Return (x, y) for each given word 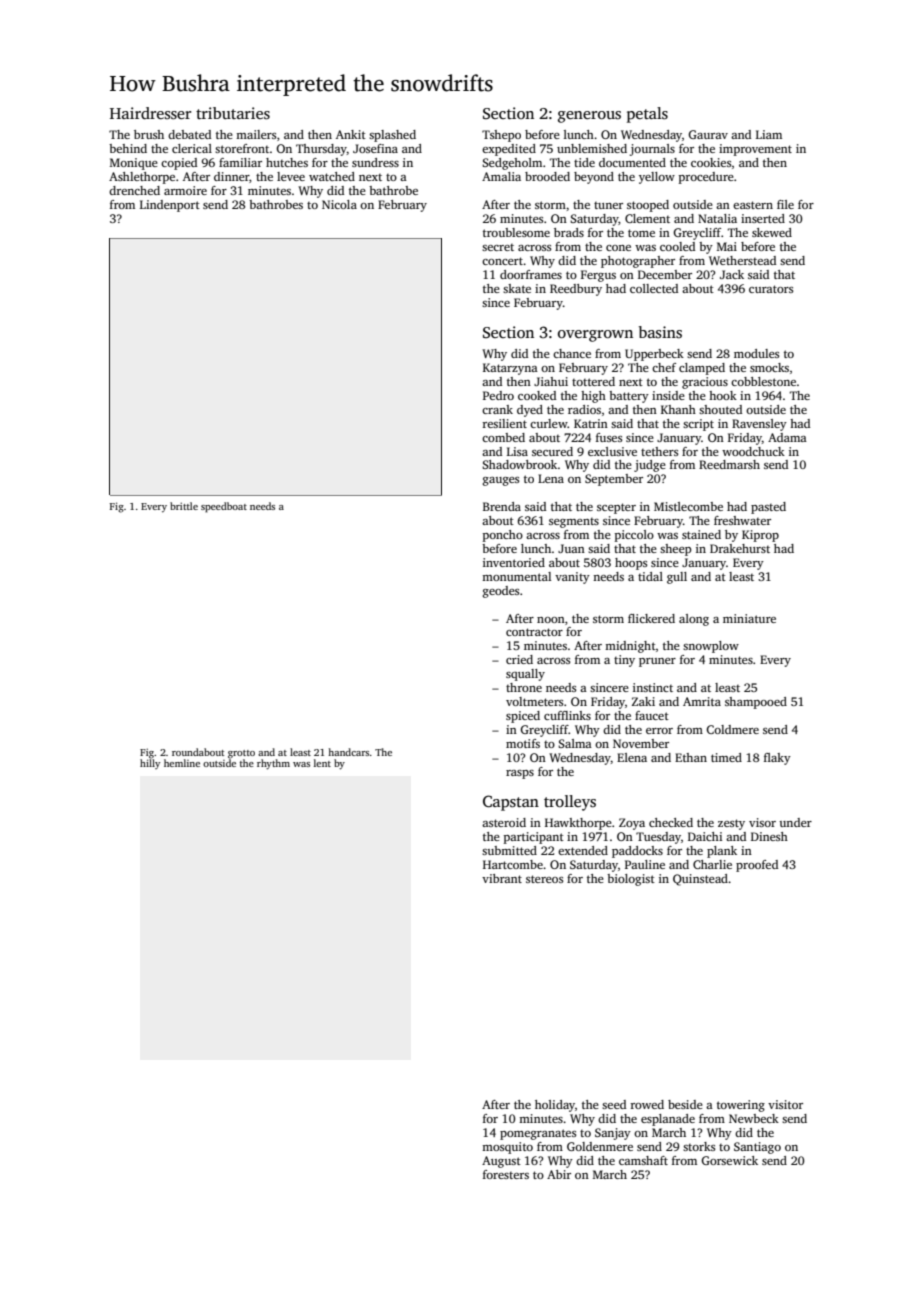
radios (584, 409)
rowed (647, 1104)
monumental (516, 576)
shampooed (756, 703)
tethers (659, 451)
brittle (184, 506)
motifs (523, 743)
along (694, 620)
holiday (555, 1106)
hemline (182, 763)
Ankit (351, 134)
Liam (769, 134)
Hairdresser (150, 113)
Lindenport (170, 206)
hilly (150, 764)
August (501, 1162)
